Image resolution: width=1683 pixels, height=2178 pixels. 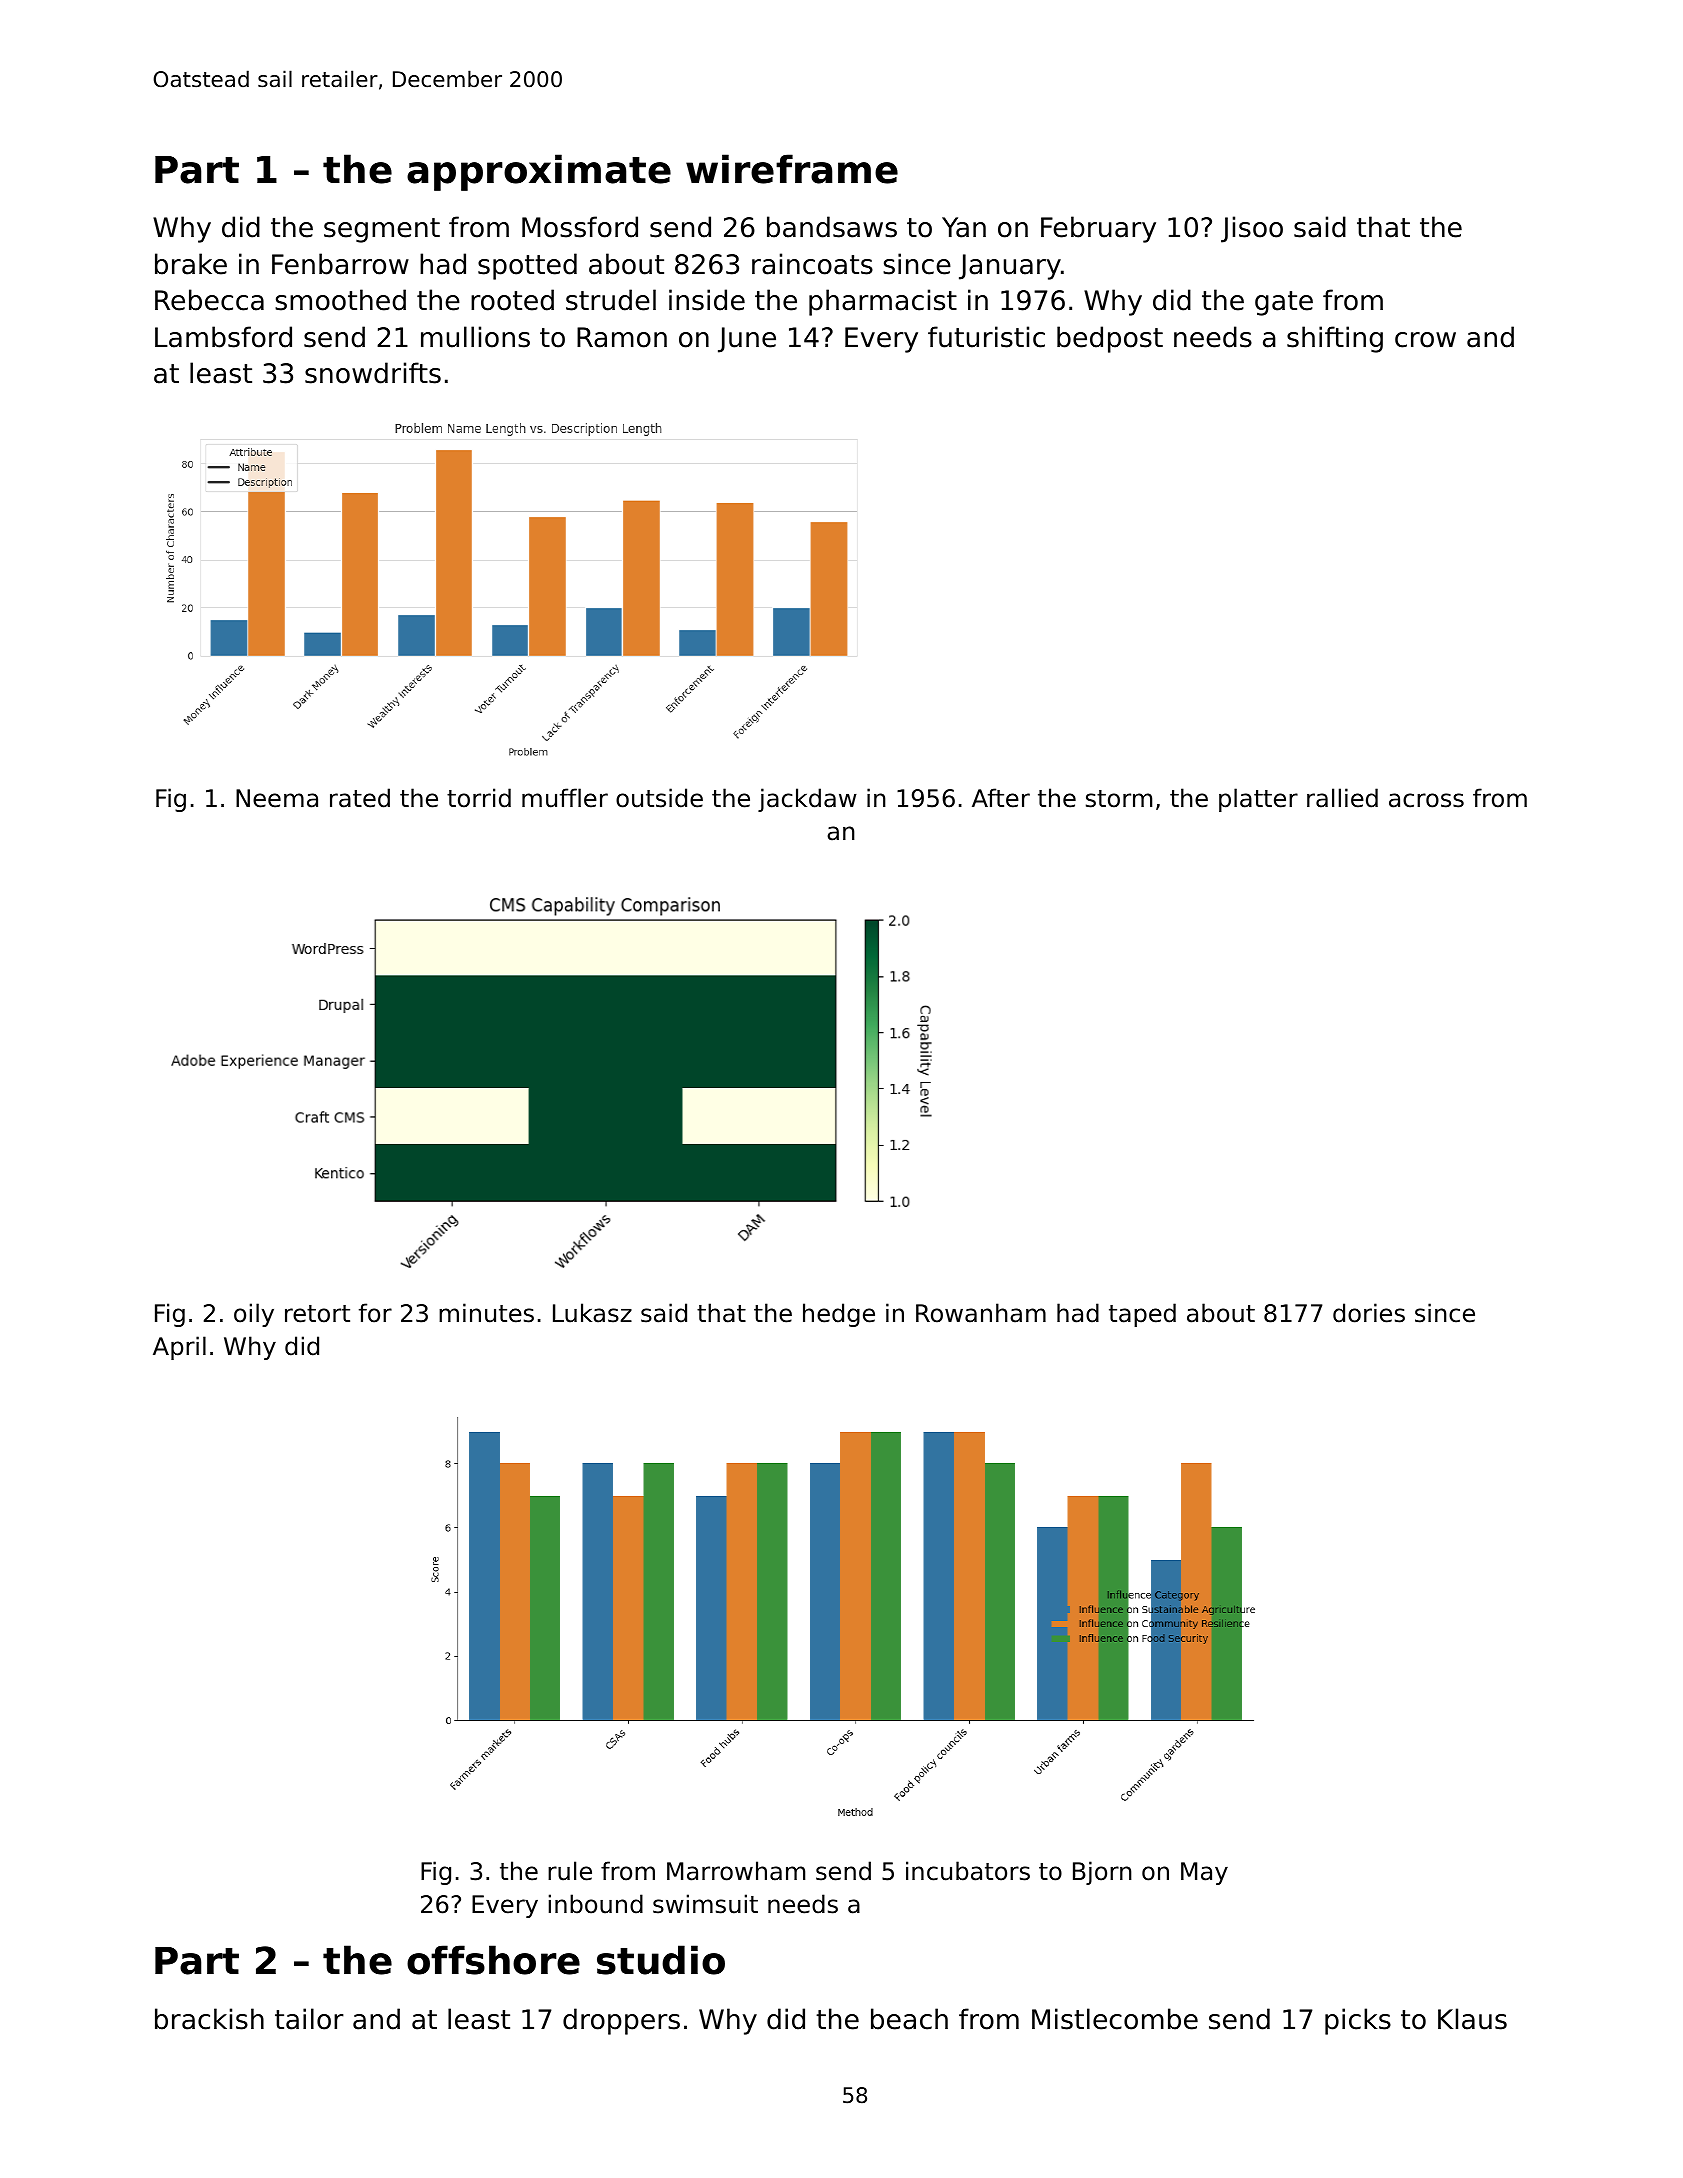 I want to click on Mistlecombe, so click(x=1115, y=2019).
